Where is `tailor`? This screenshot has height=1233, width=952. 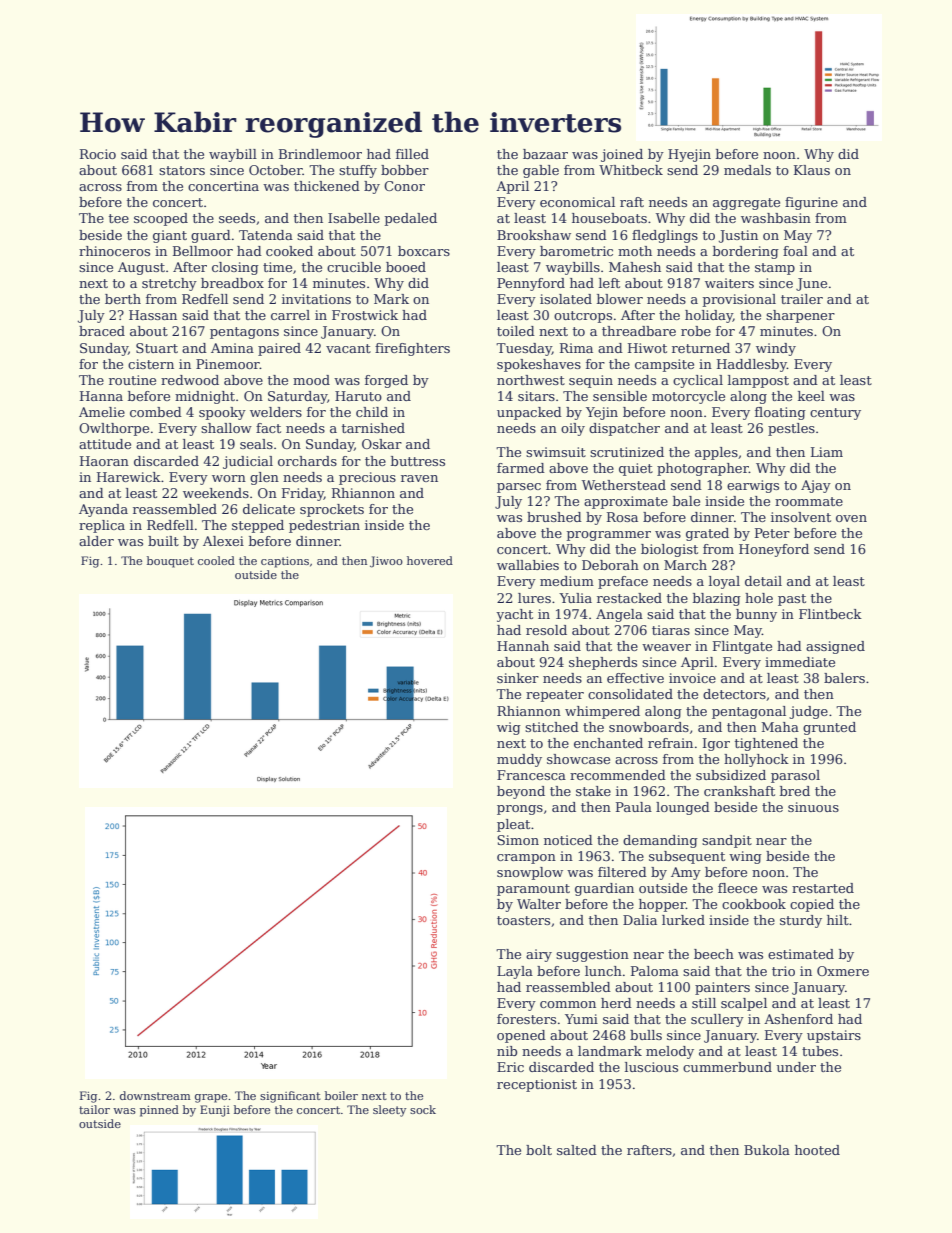
tailor is located at coordinates (94, 1109).
